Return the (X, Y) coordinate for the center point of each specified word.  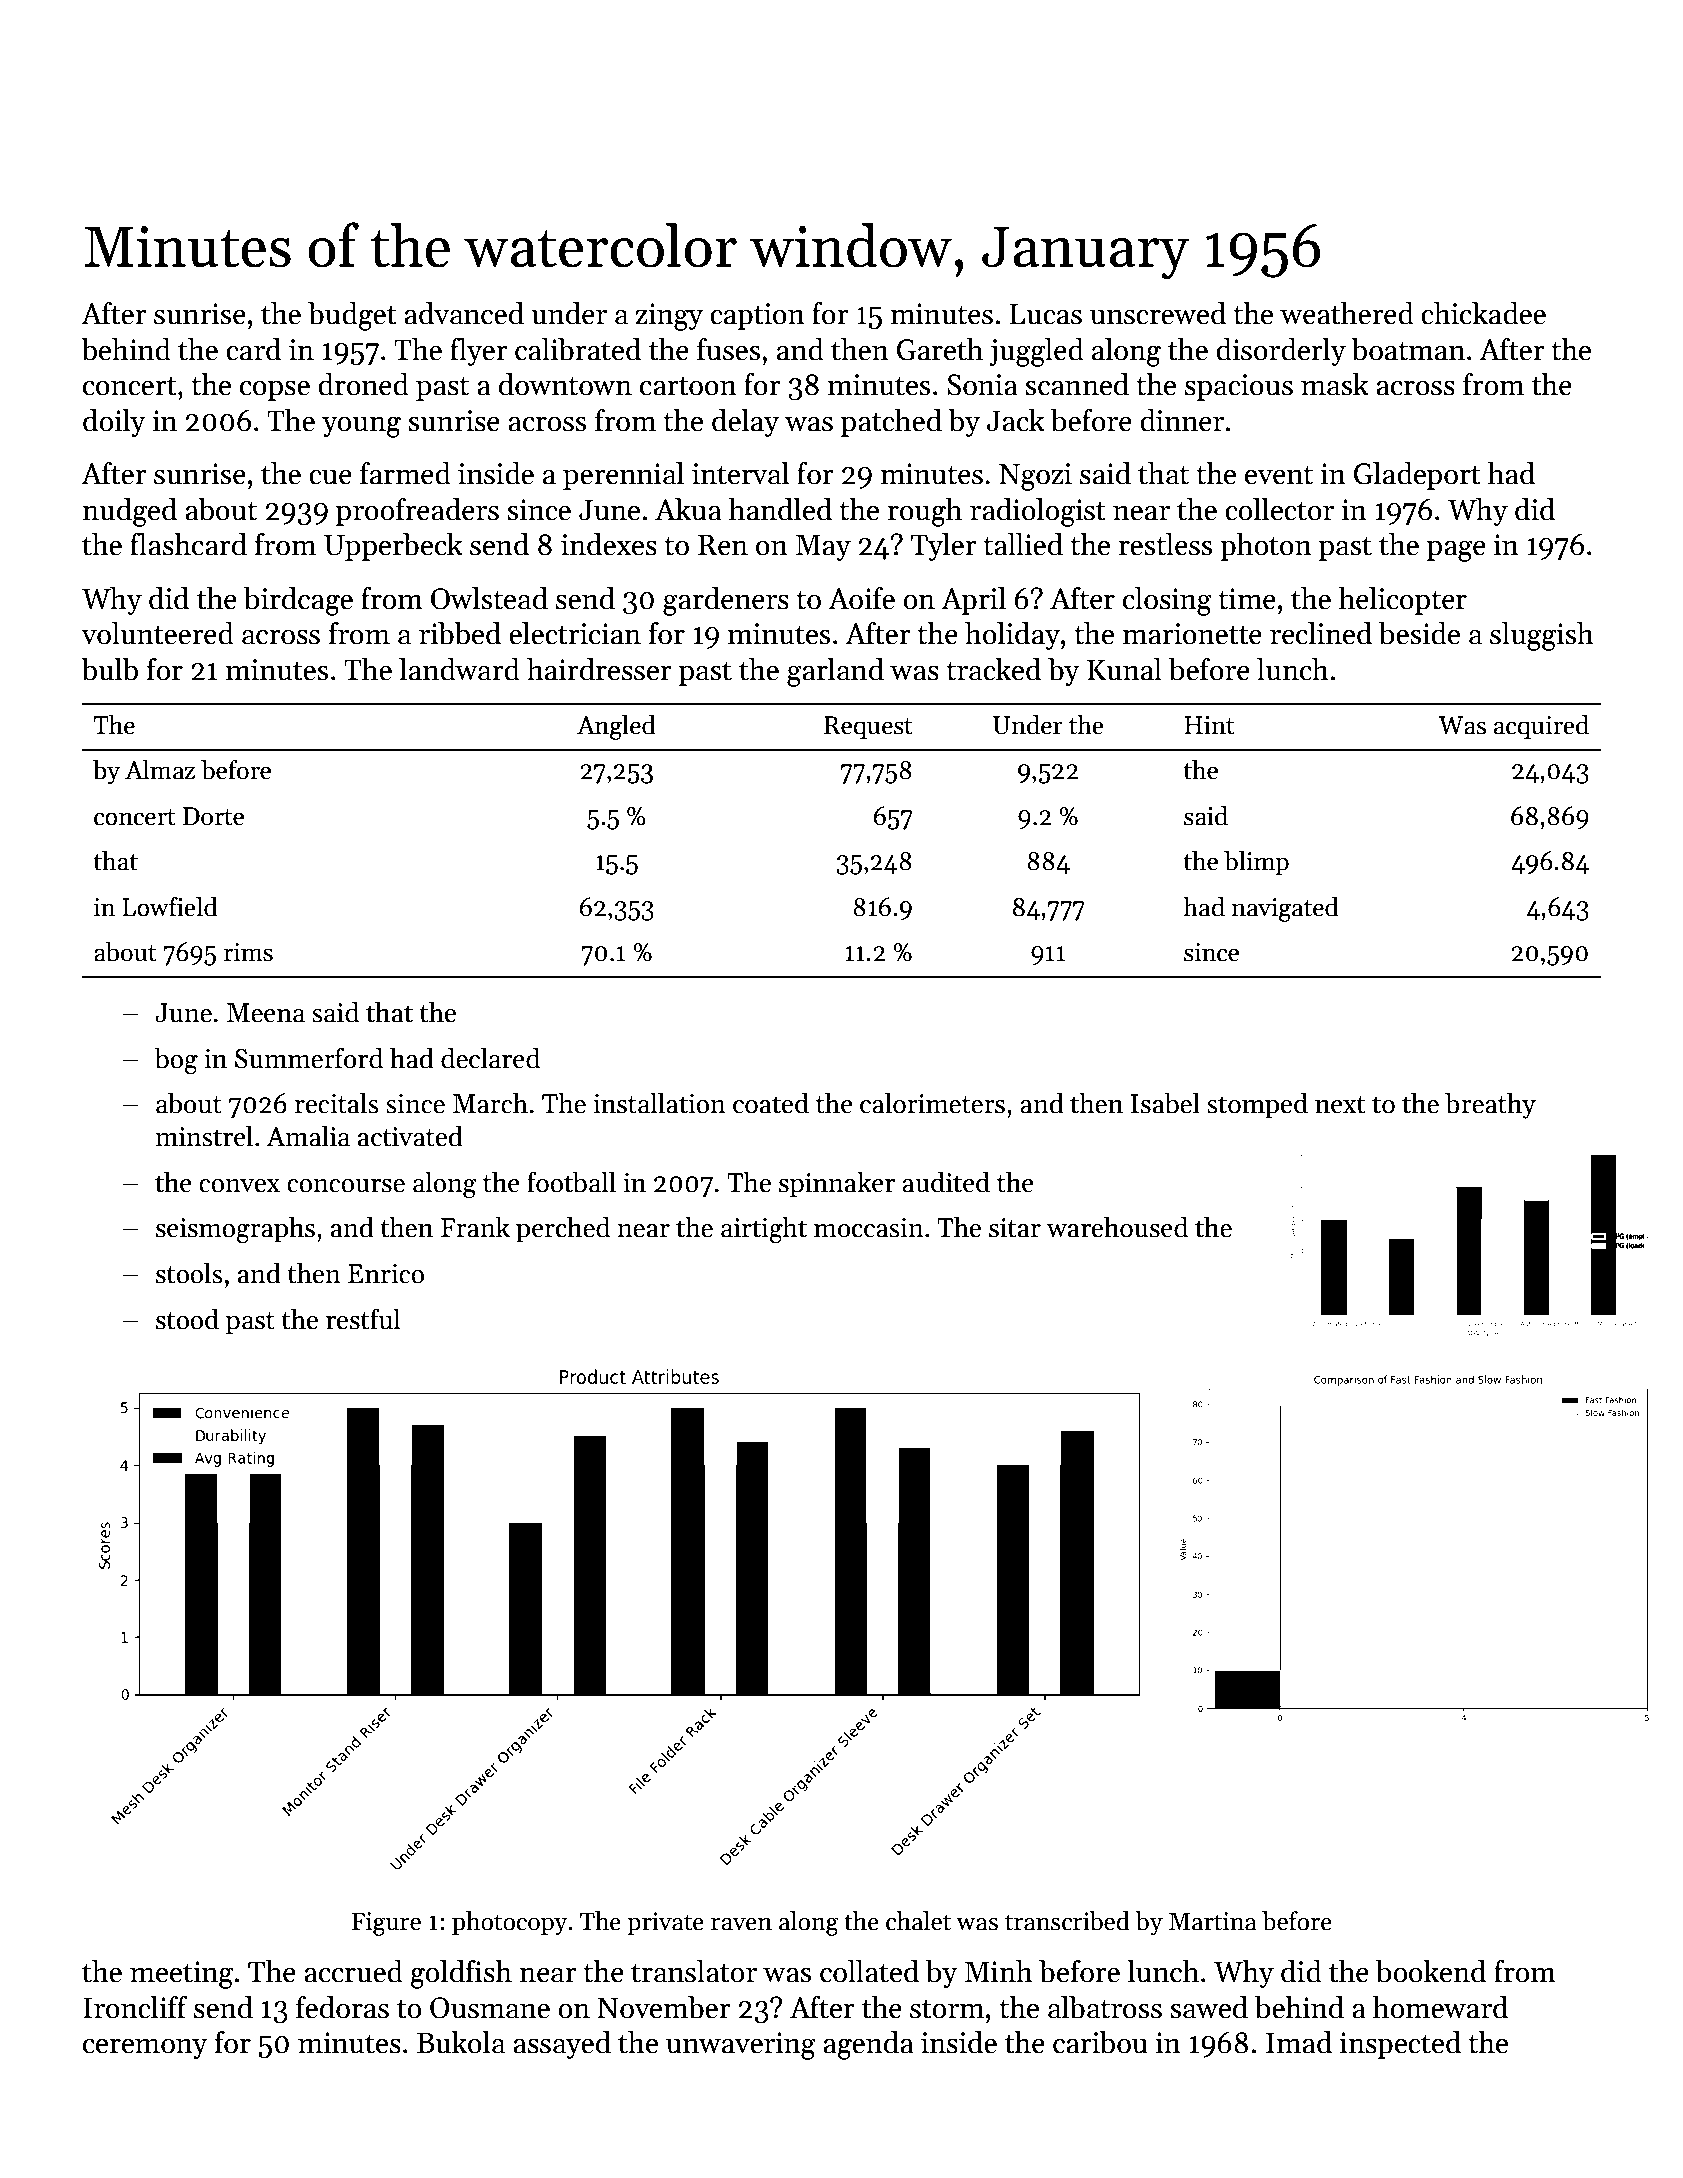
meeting (181, 1975)
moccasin (869, 1228)
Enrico (386, 1274)
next (1340, 1105)
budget (352, 316)
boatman (1408, 349)
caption (757, 316)
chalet (918, 1921)
